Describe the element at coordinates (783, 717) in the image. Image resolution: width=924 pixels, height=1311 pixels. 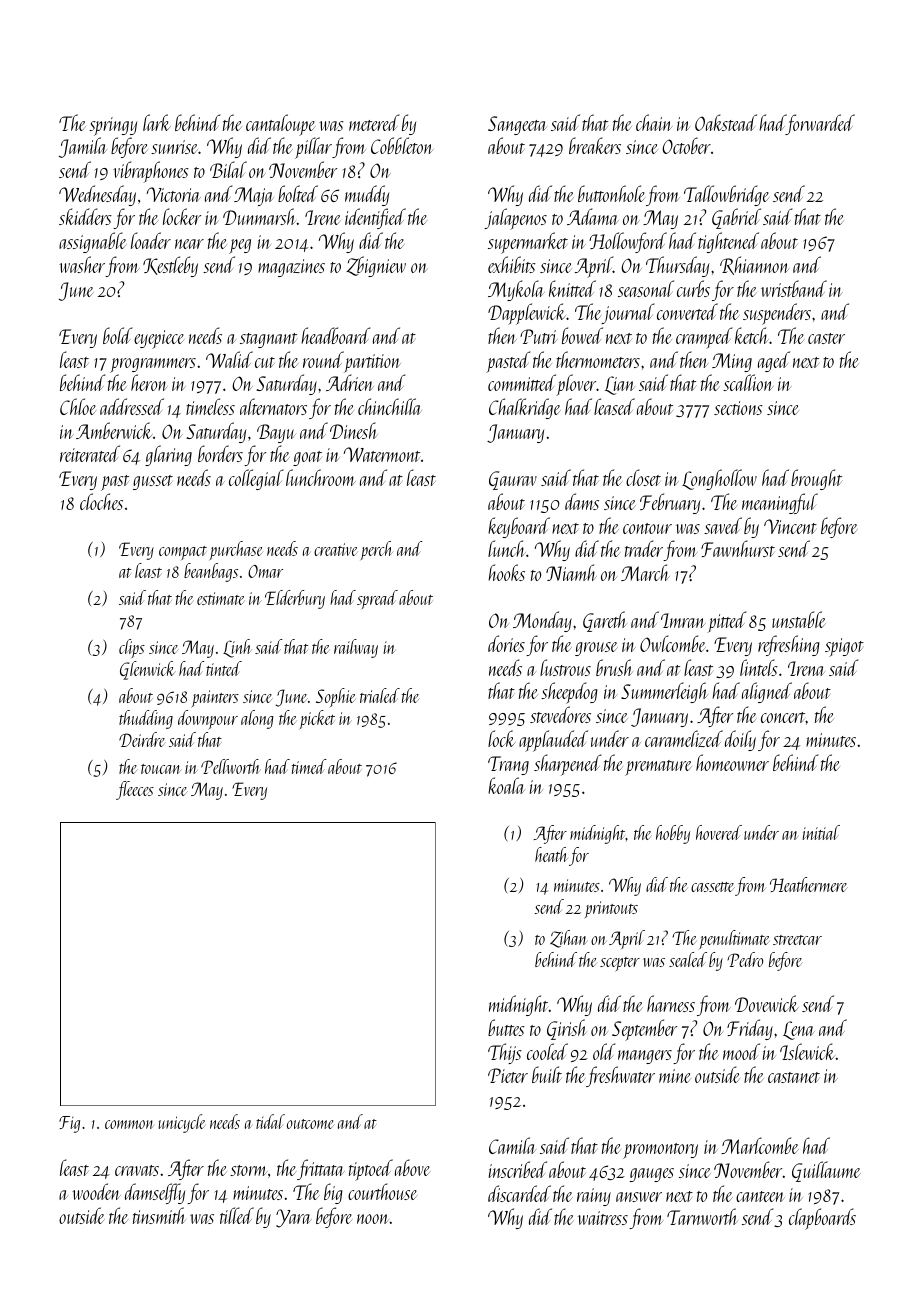
I see `concert` at that location.
